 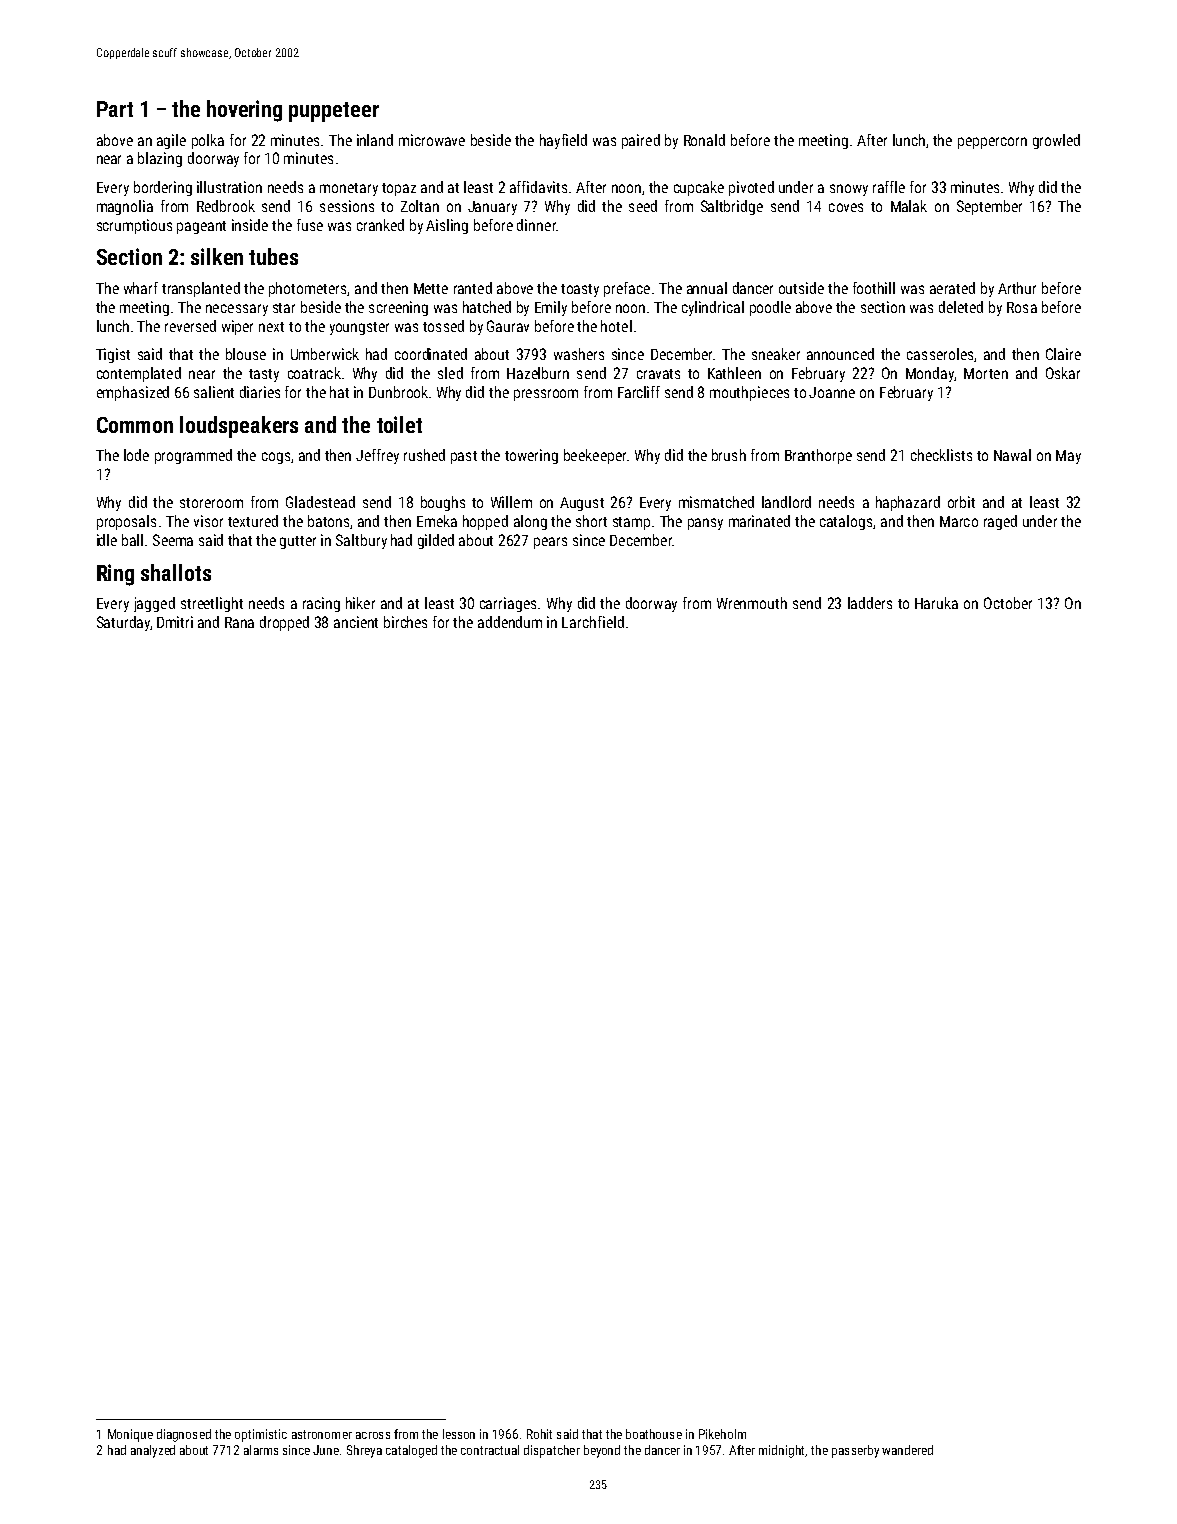 What do you see at coordinates (704, 140) in the document?
I see `Ronald` at bounding box center [704, 140].
